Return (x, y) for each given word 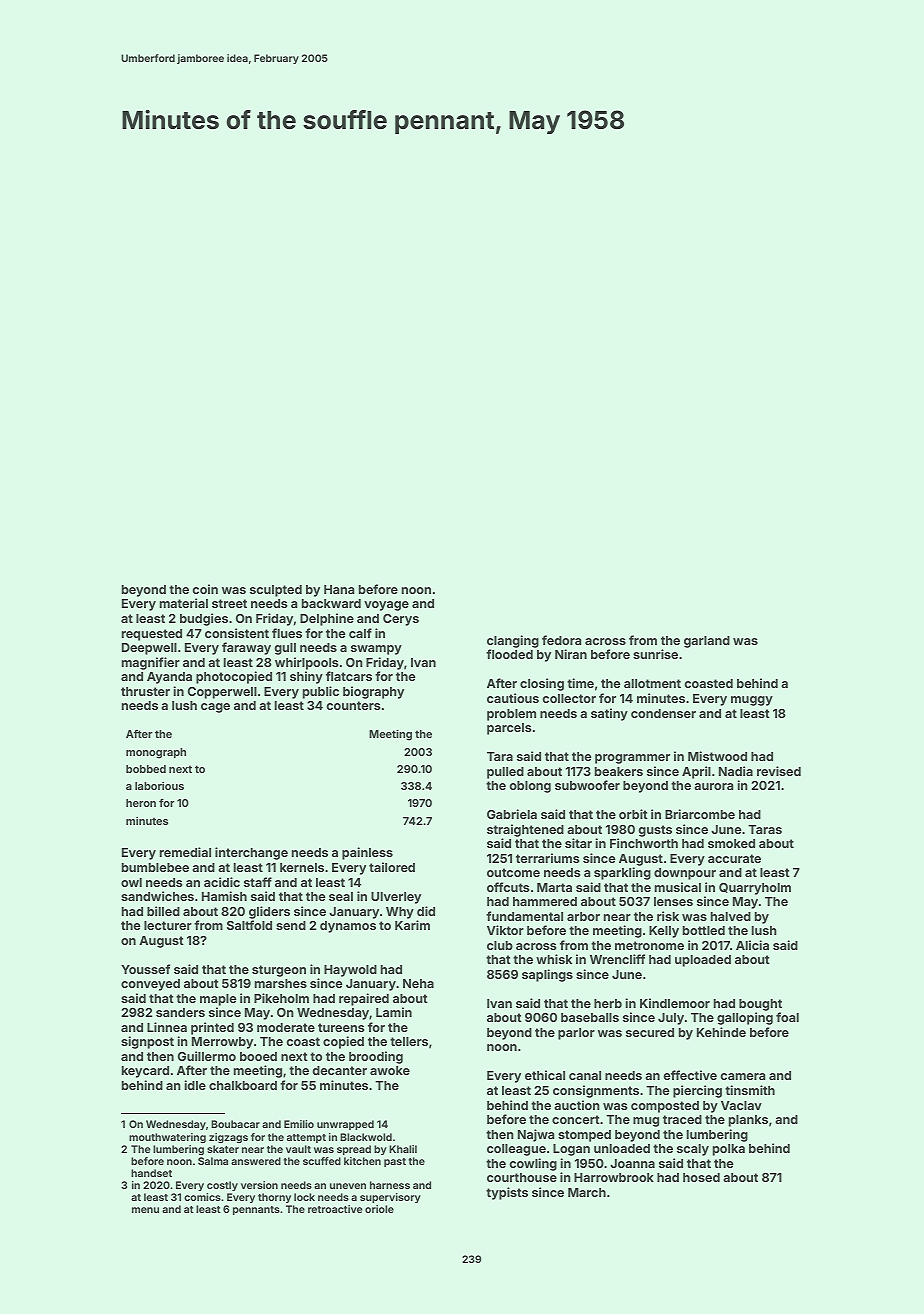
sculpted (276, 591)
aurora (713, 786)
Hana (339, 589)
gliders (269, 912)
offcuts (508, 887)
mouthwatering (167, 1138)
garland (707, 642)
